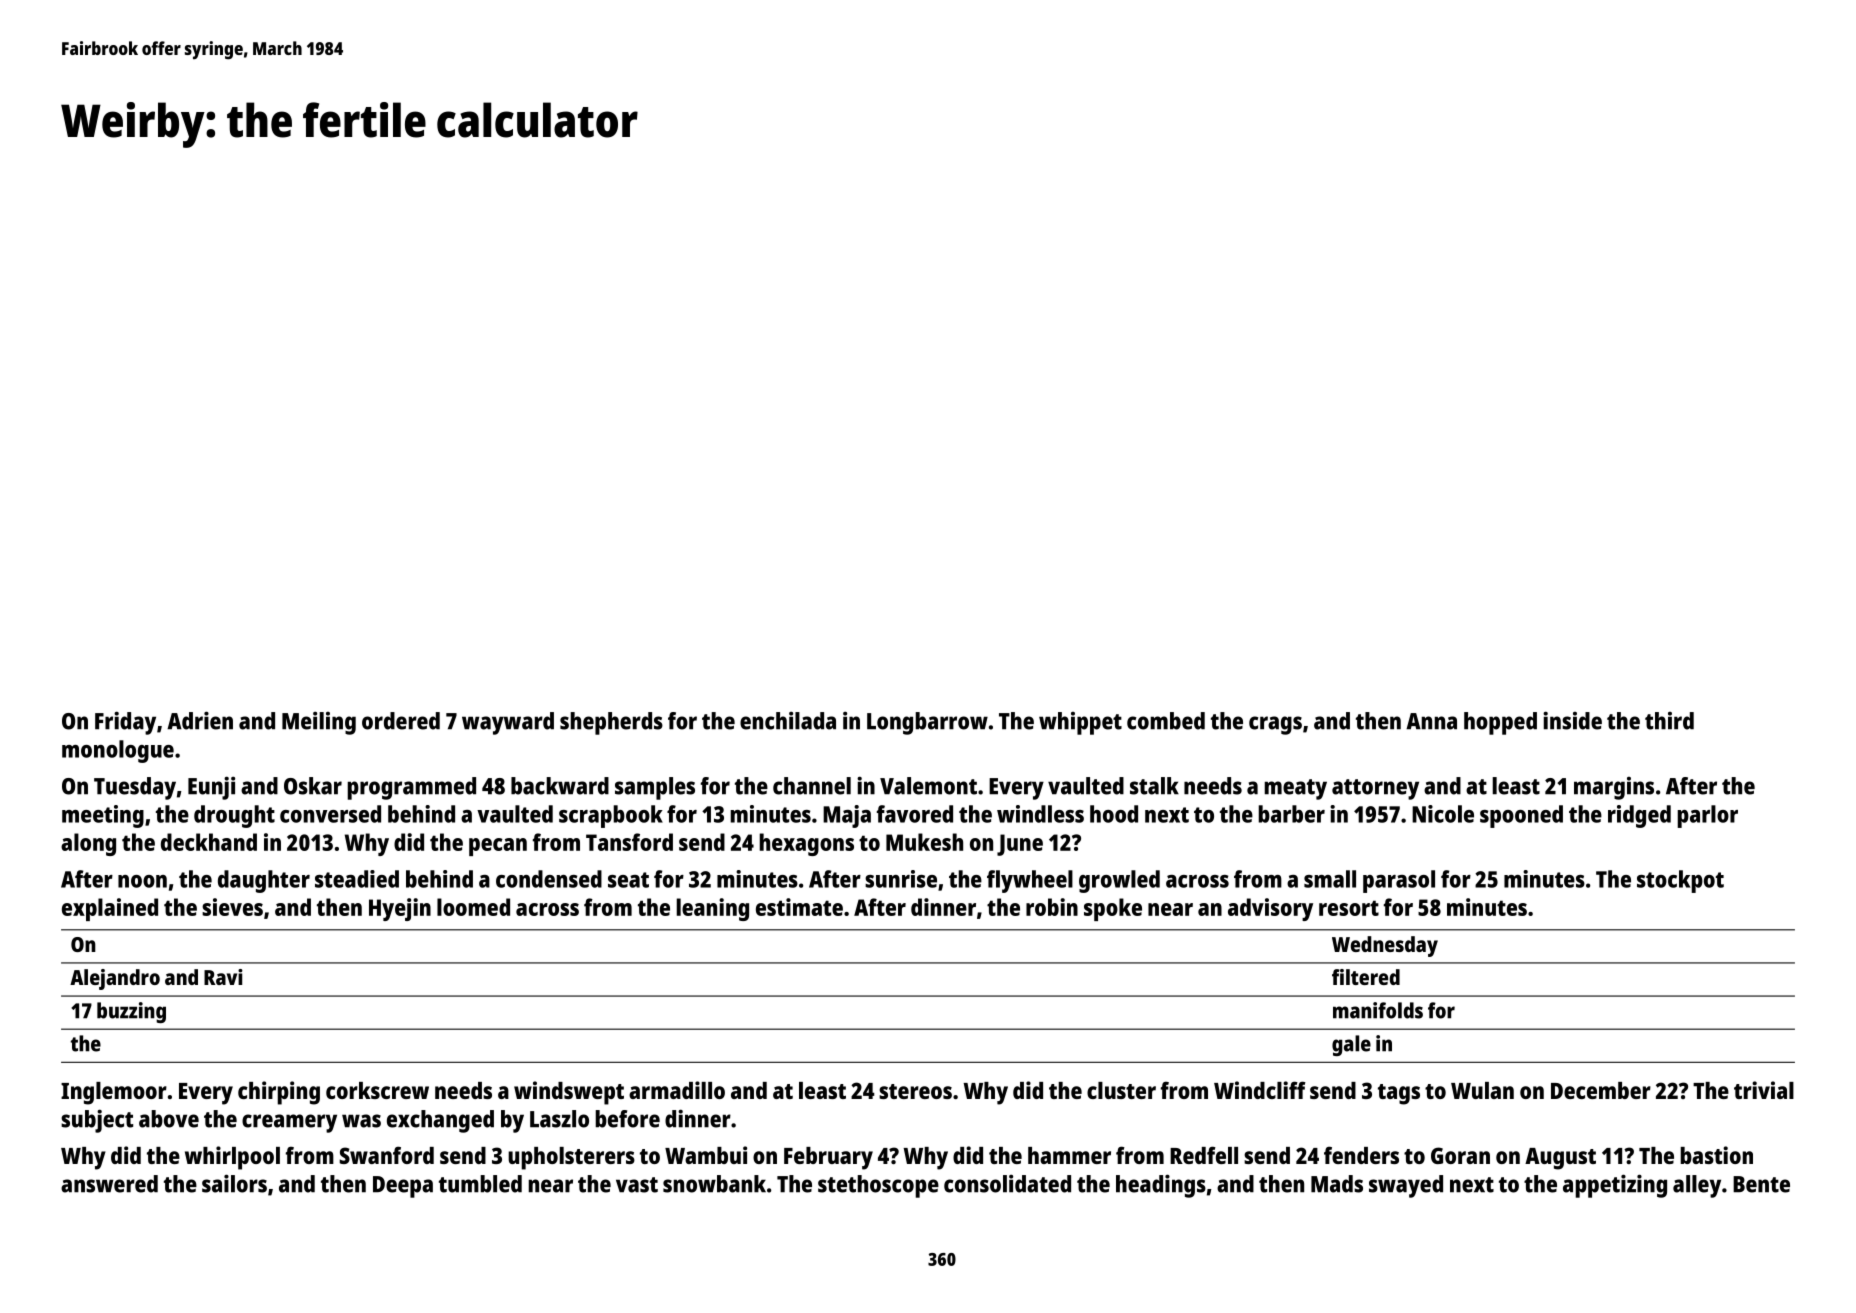  I want to click on armadillo, so click(677, 1090).
